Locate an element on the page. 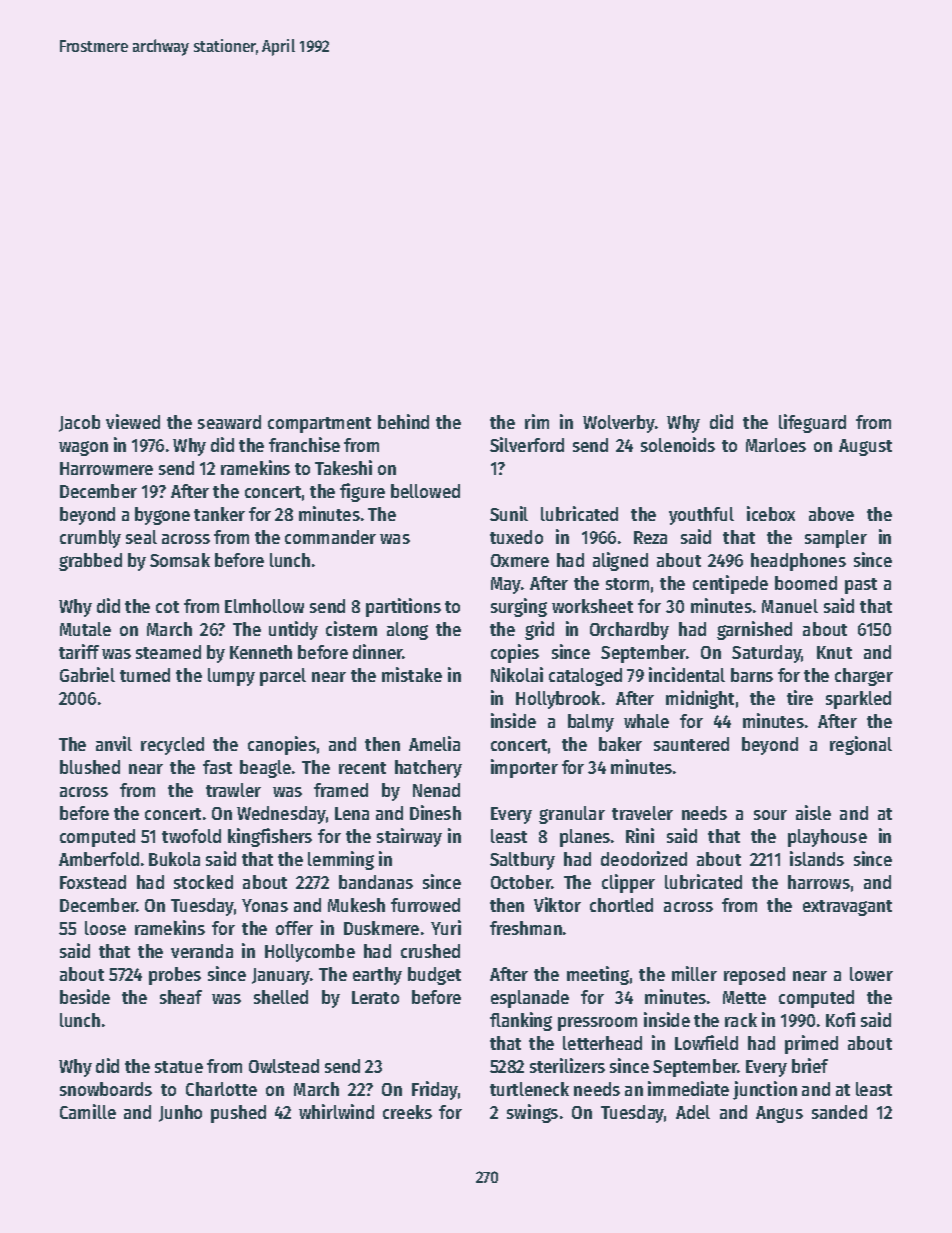 The width and height of the document is (952, 1233). Orchardby is located at coordinates (629, 631).
